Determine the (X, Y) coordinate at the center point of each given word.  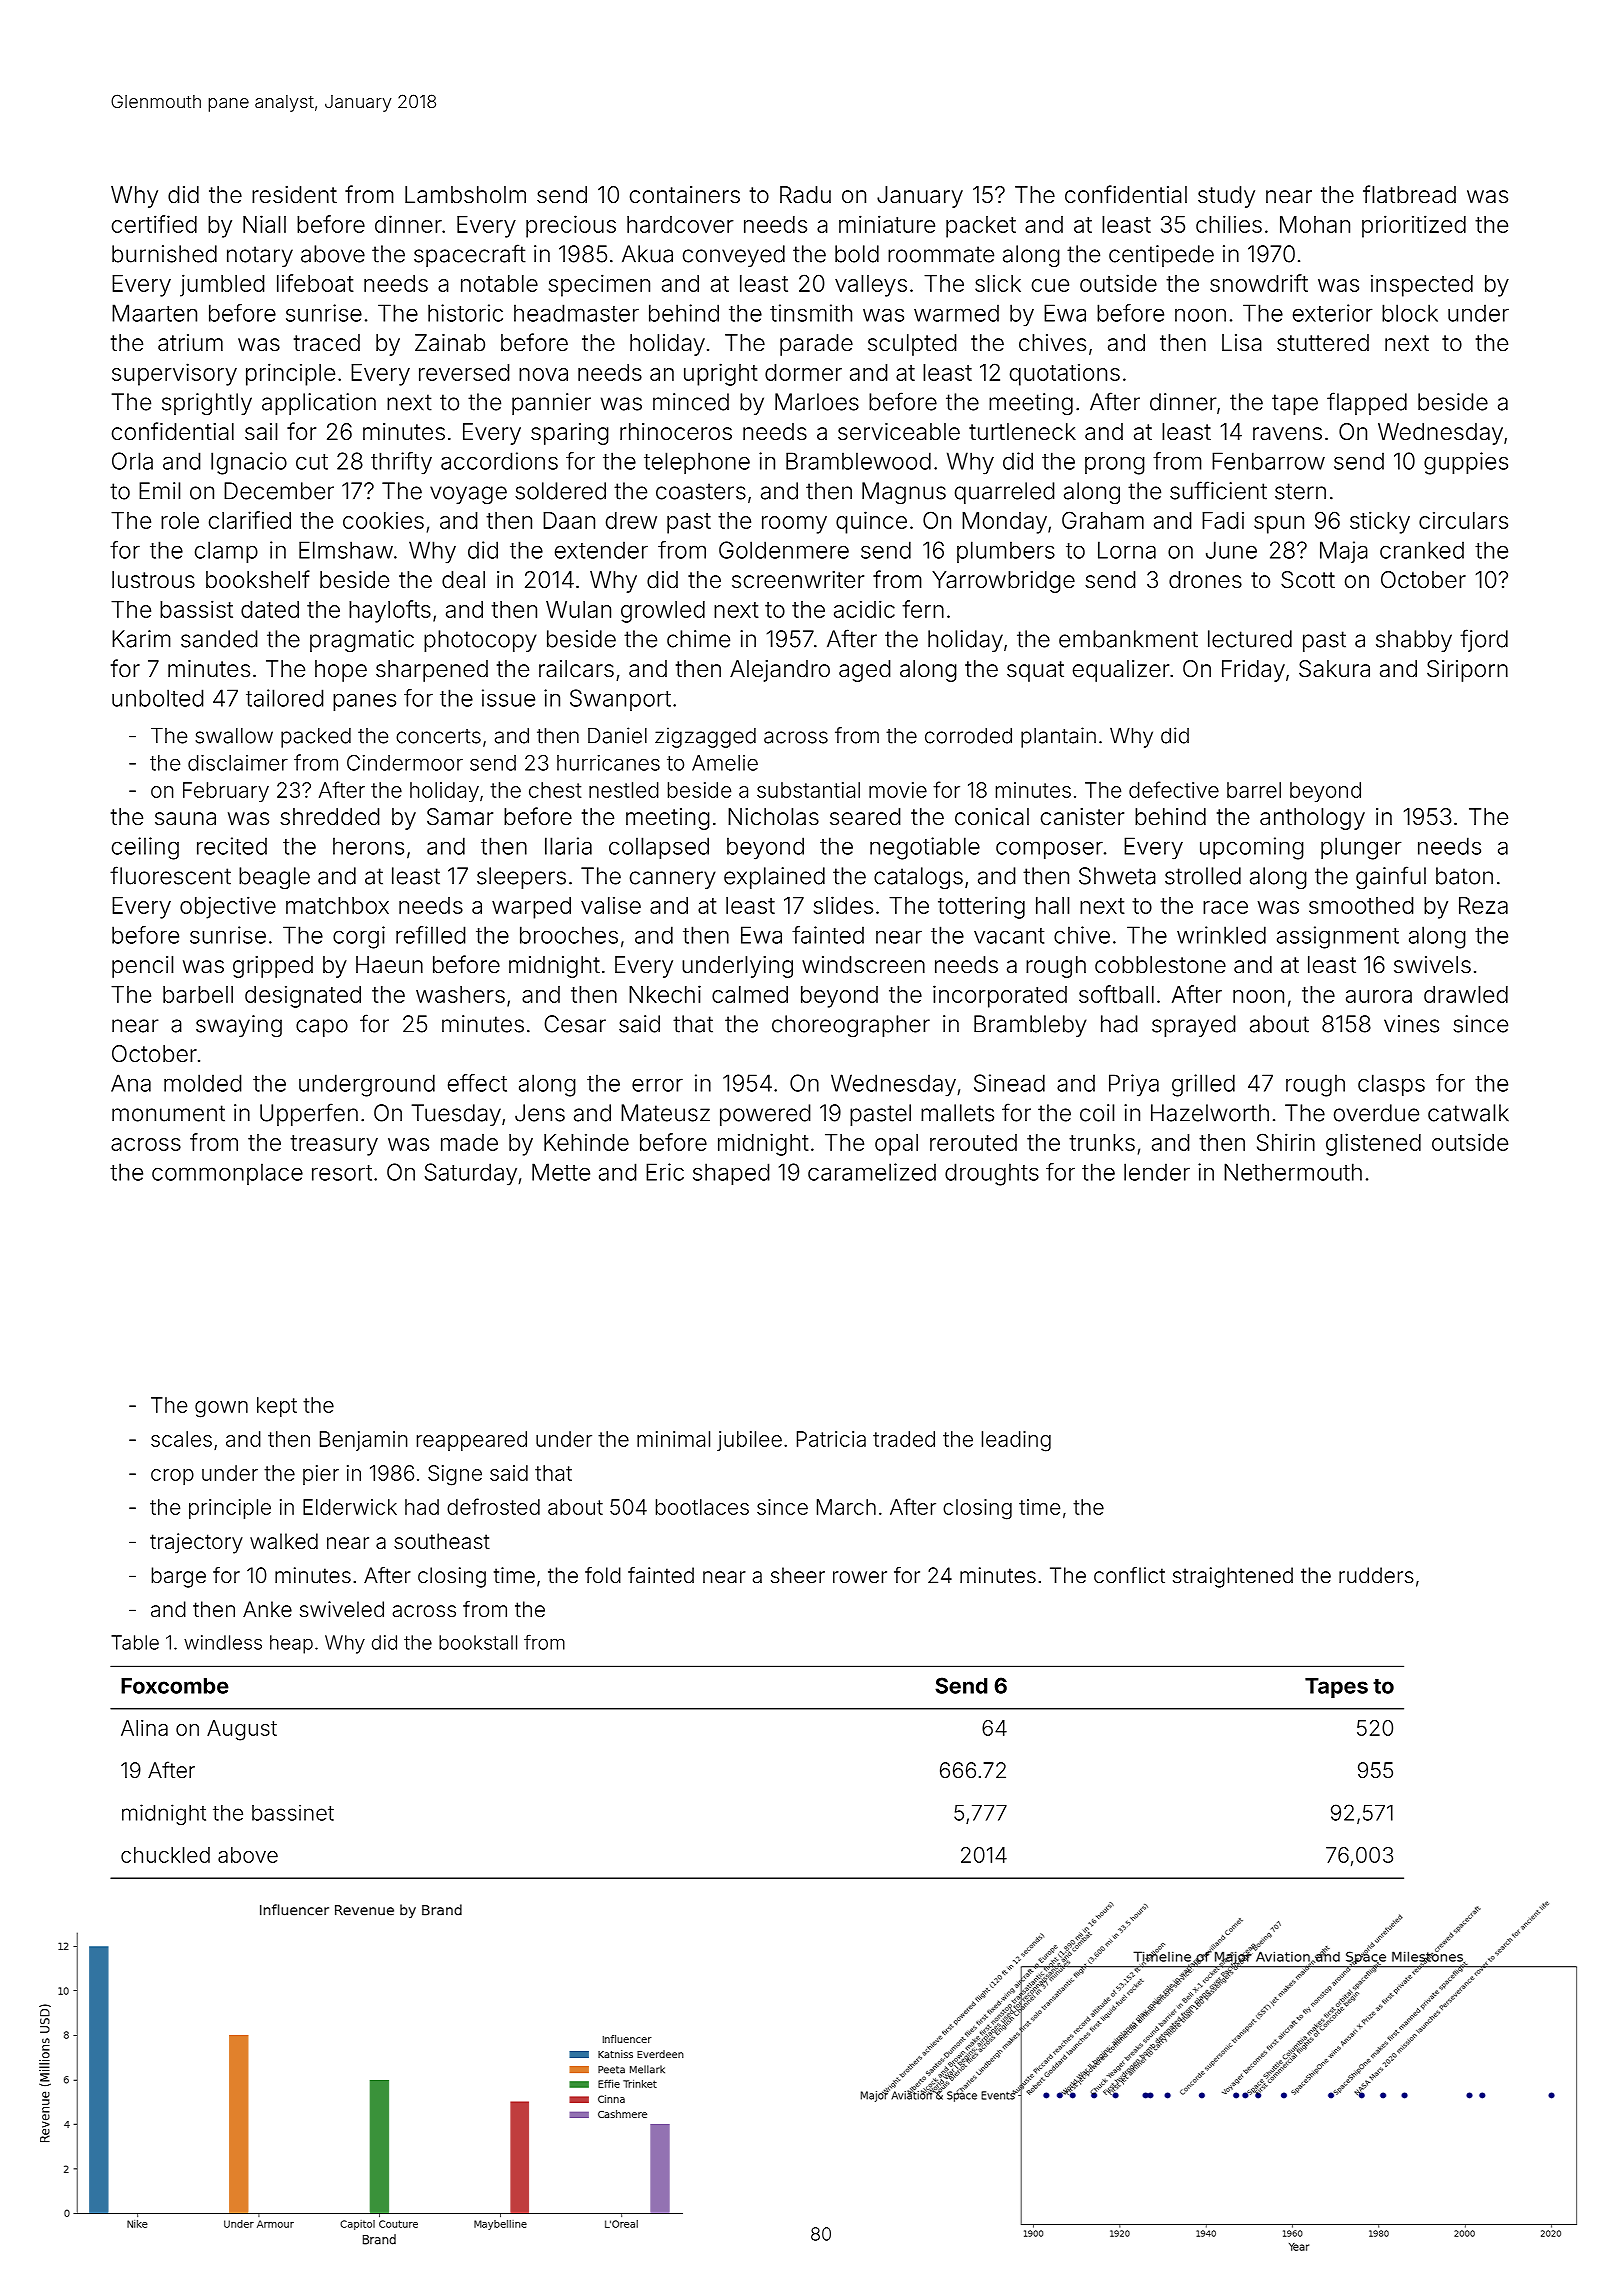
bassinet (293, 1812)
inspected (1422, 286)
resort (342, 1173)
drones (1205, 580)
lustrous (153, 580)
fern (923, 609)
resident (294, 195)
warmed (956, 313)
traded (904, 1439)
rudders (1376, 1575)
